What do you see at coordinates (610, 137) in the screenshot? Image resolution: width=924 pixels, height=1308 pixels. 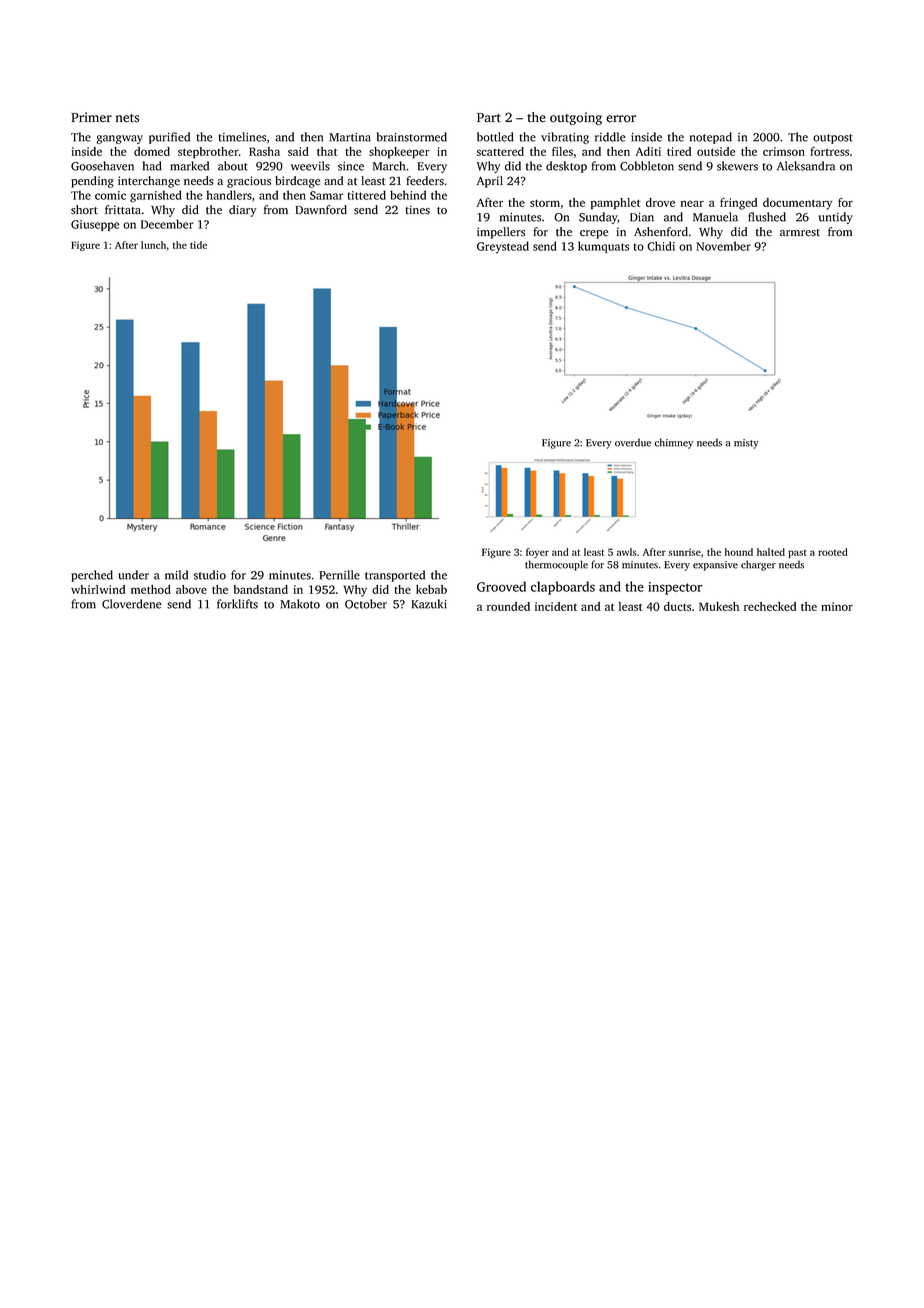 I see `riddle` at bounding box center [610, 137].
